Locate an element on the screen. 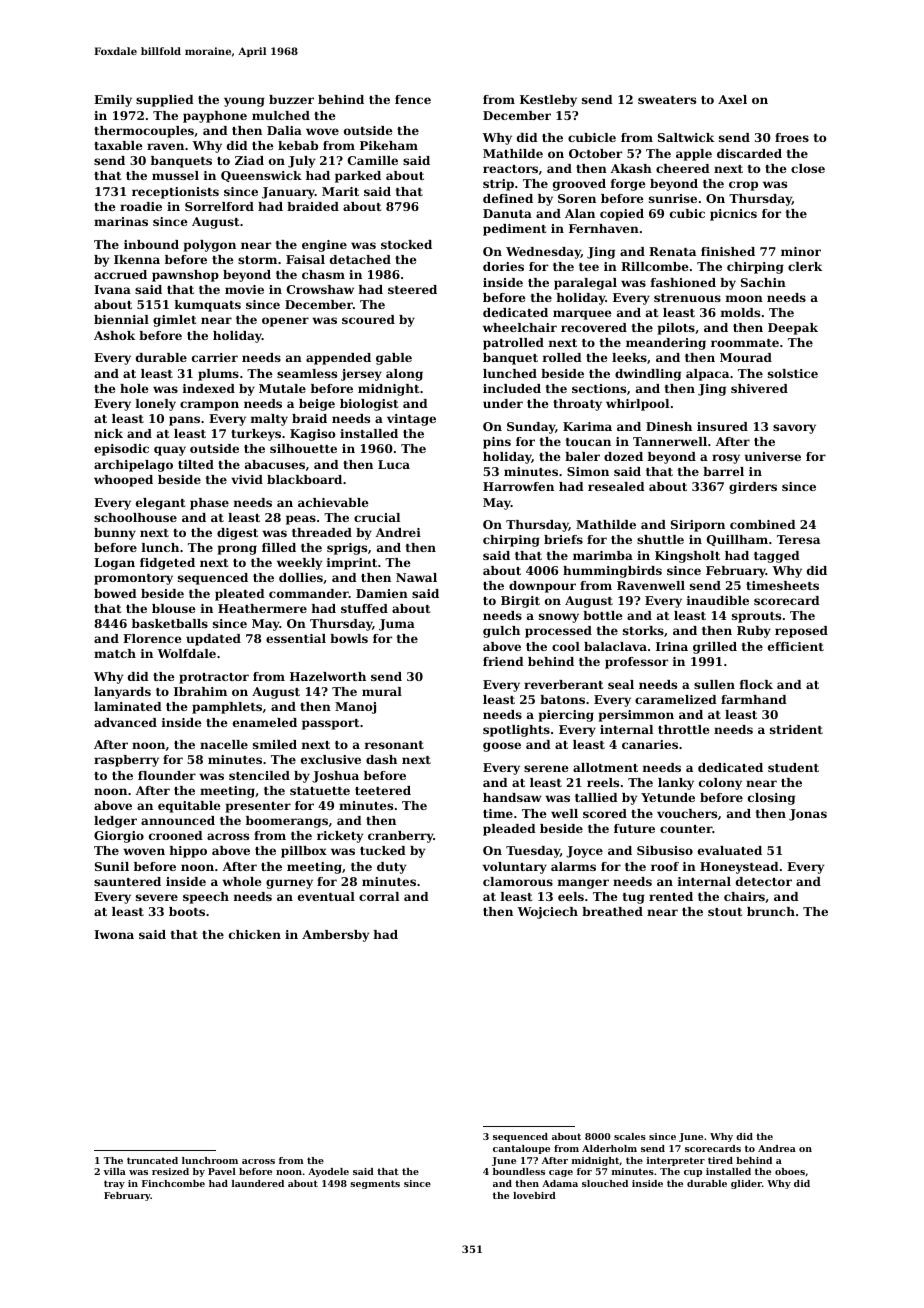 The image size is (924, 1308). Axel is located at coordinates (732, 99).
